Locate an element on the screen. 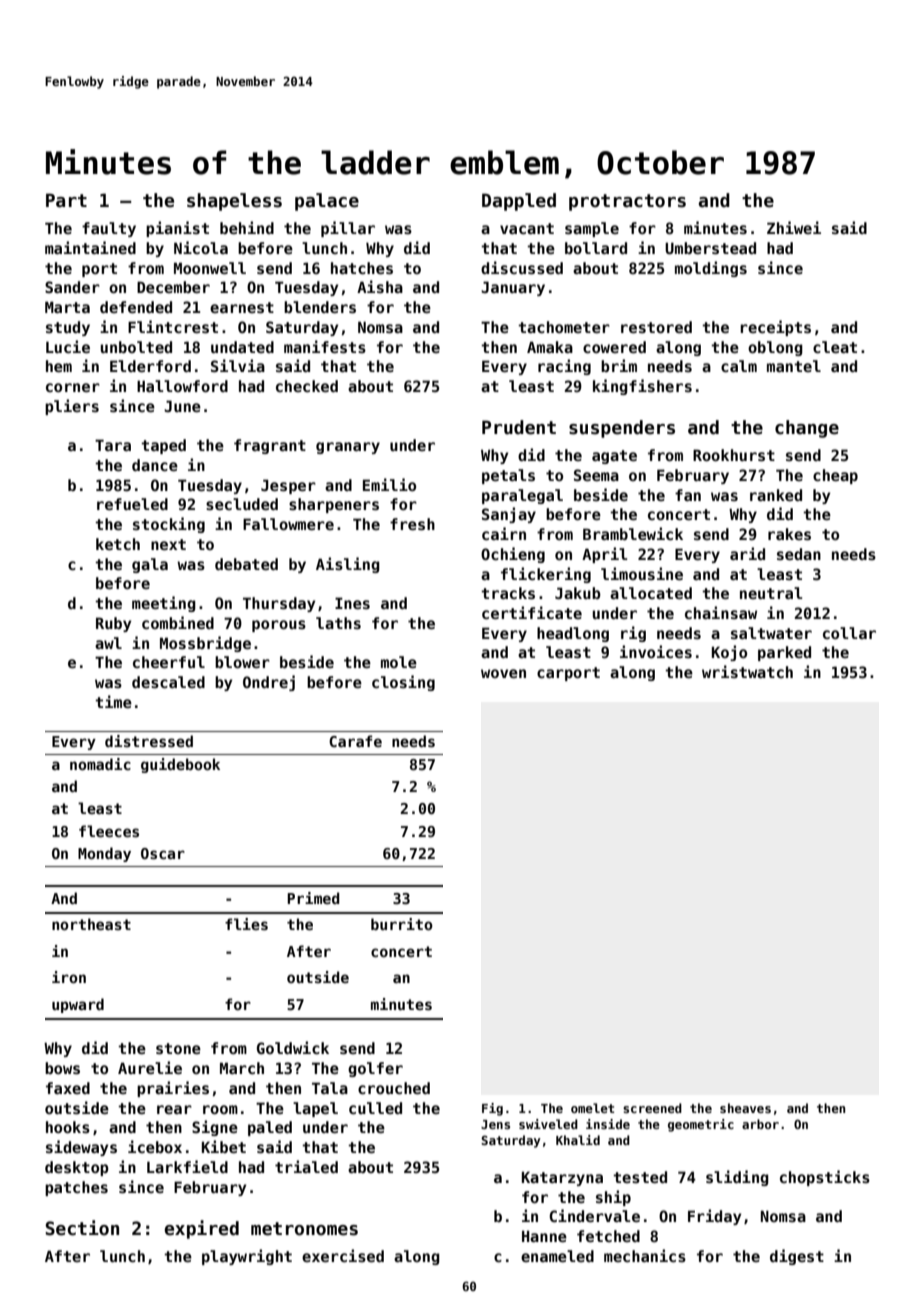 Image resolution: width=924 pixels, height=1314 pixels. wristwatch is located at coordinates (747, 671).
